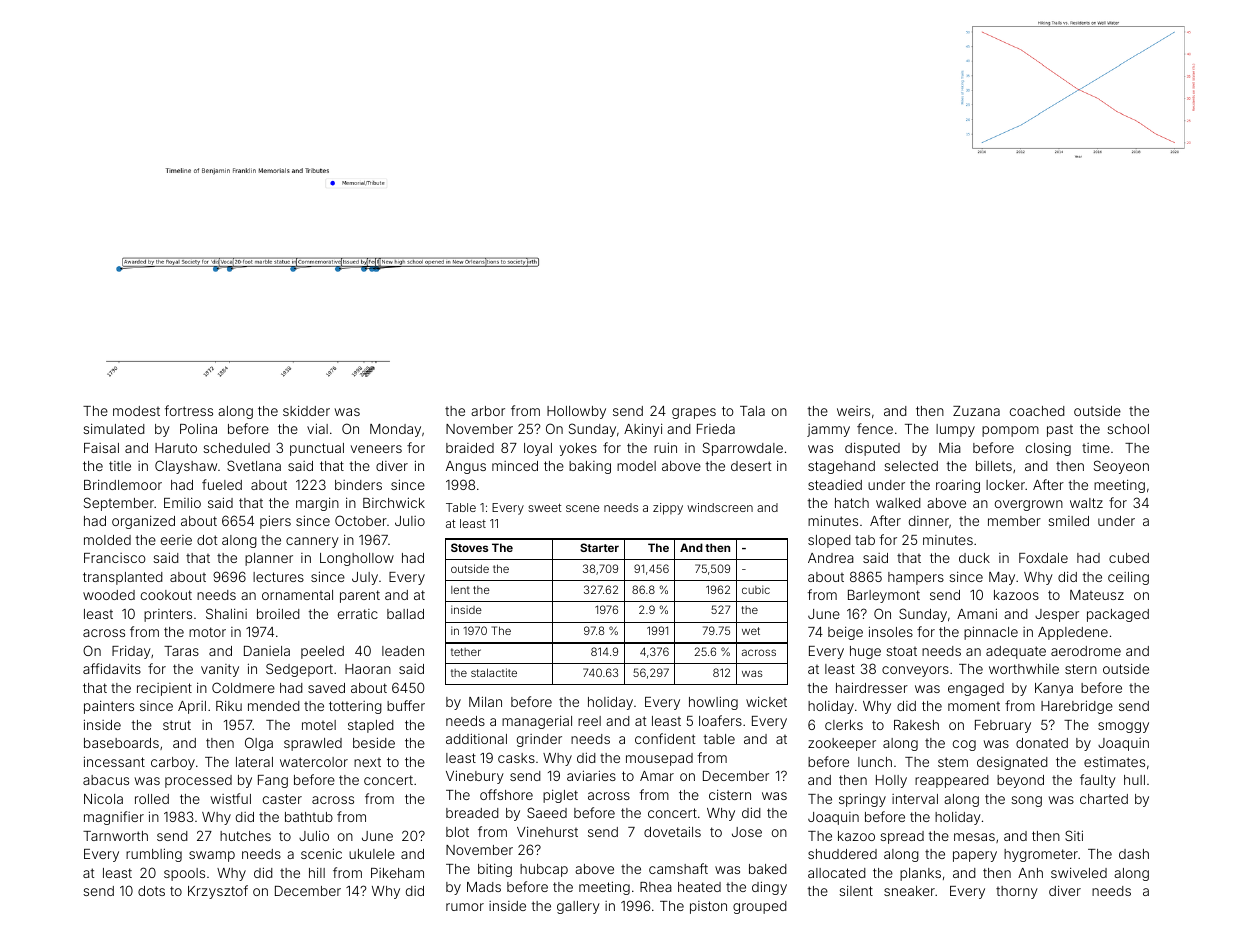  I want to click on beside, so click(374, 742).
